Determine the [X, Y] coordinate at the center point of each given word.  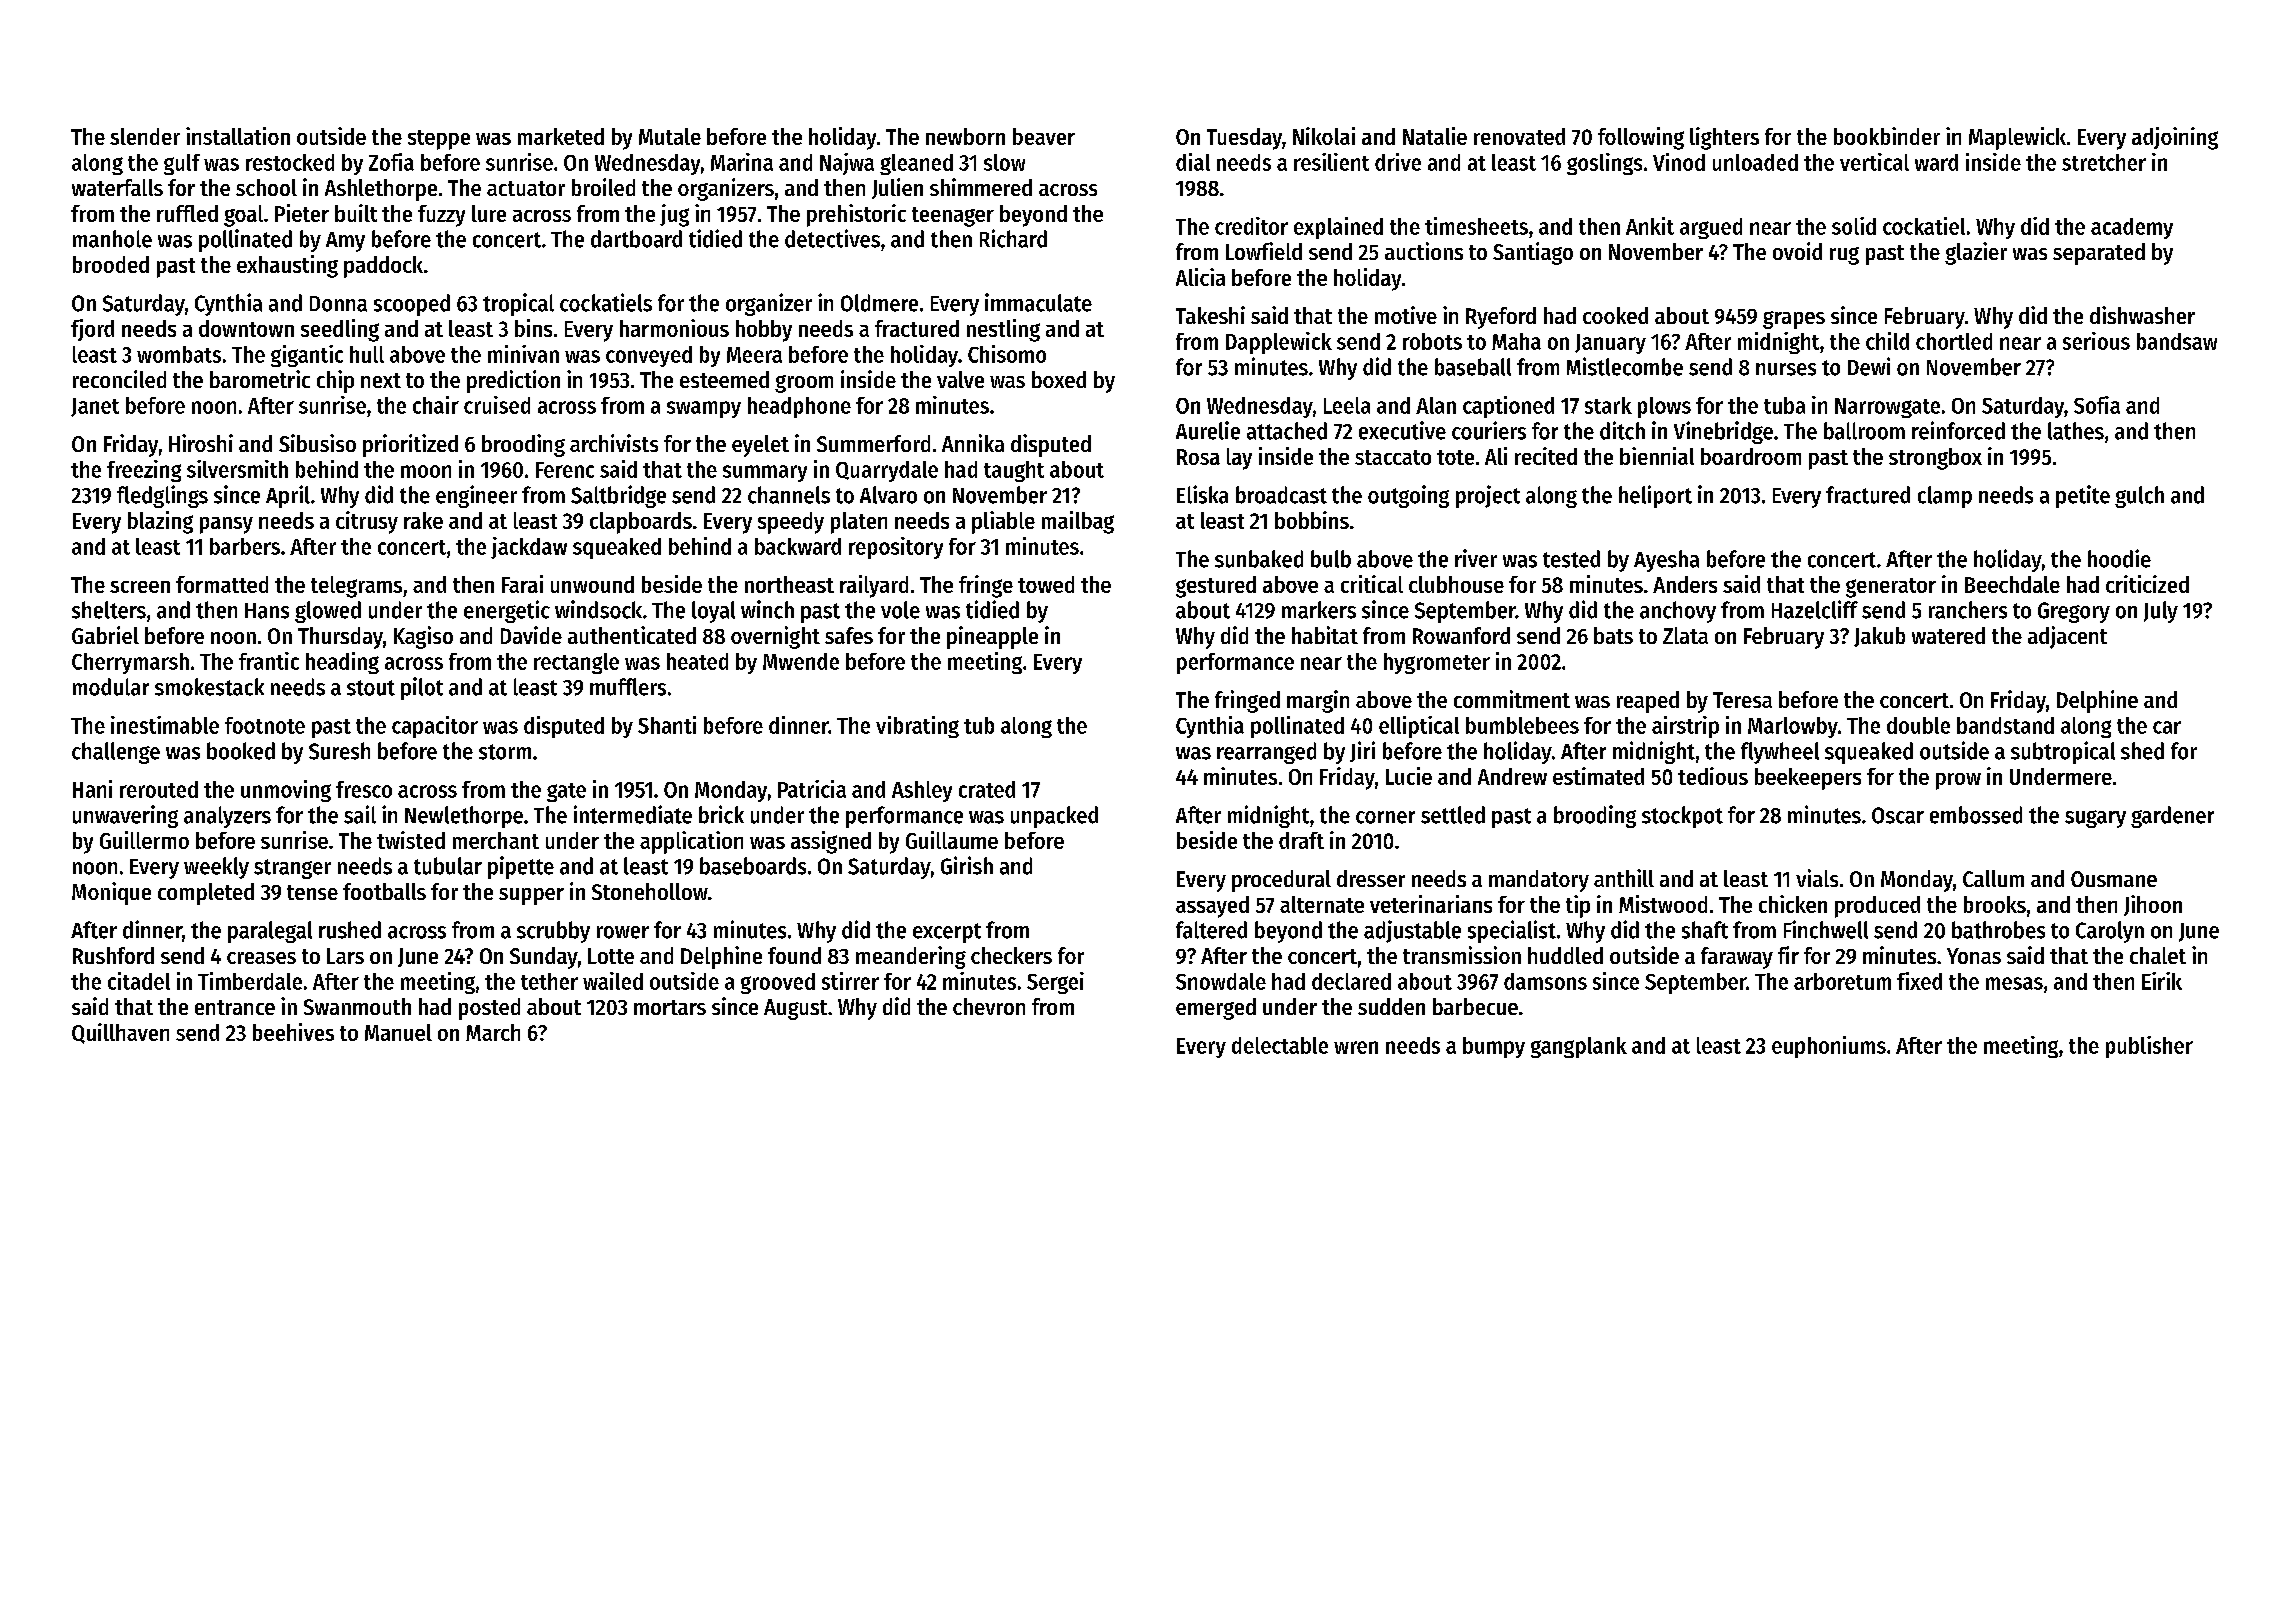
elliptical [1419, 727]
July [2161, 612]
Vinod [1679, 162]
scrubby [553, 932]
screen [140, 587]
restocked [290, 162]
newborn [965, 136]
